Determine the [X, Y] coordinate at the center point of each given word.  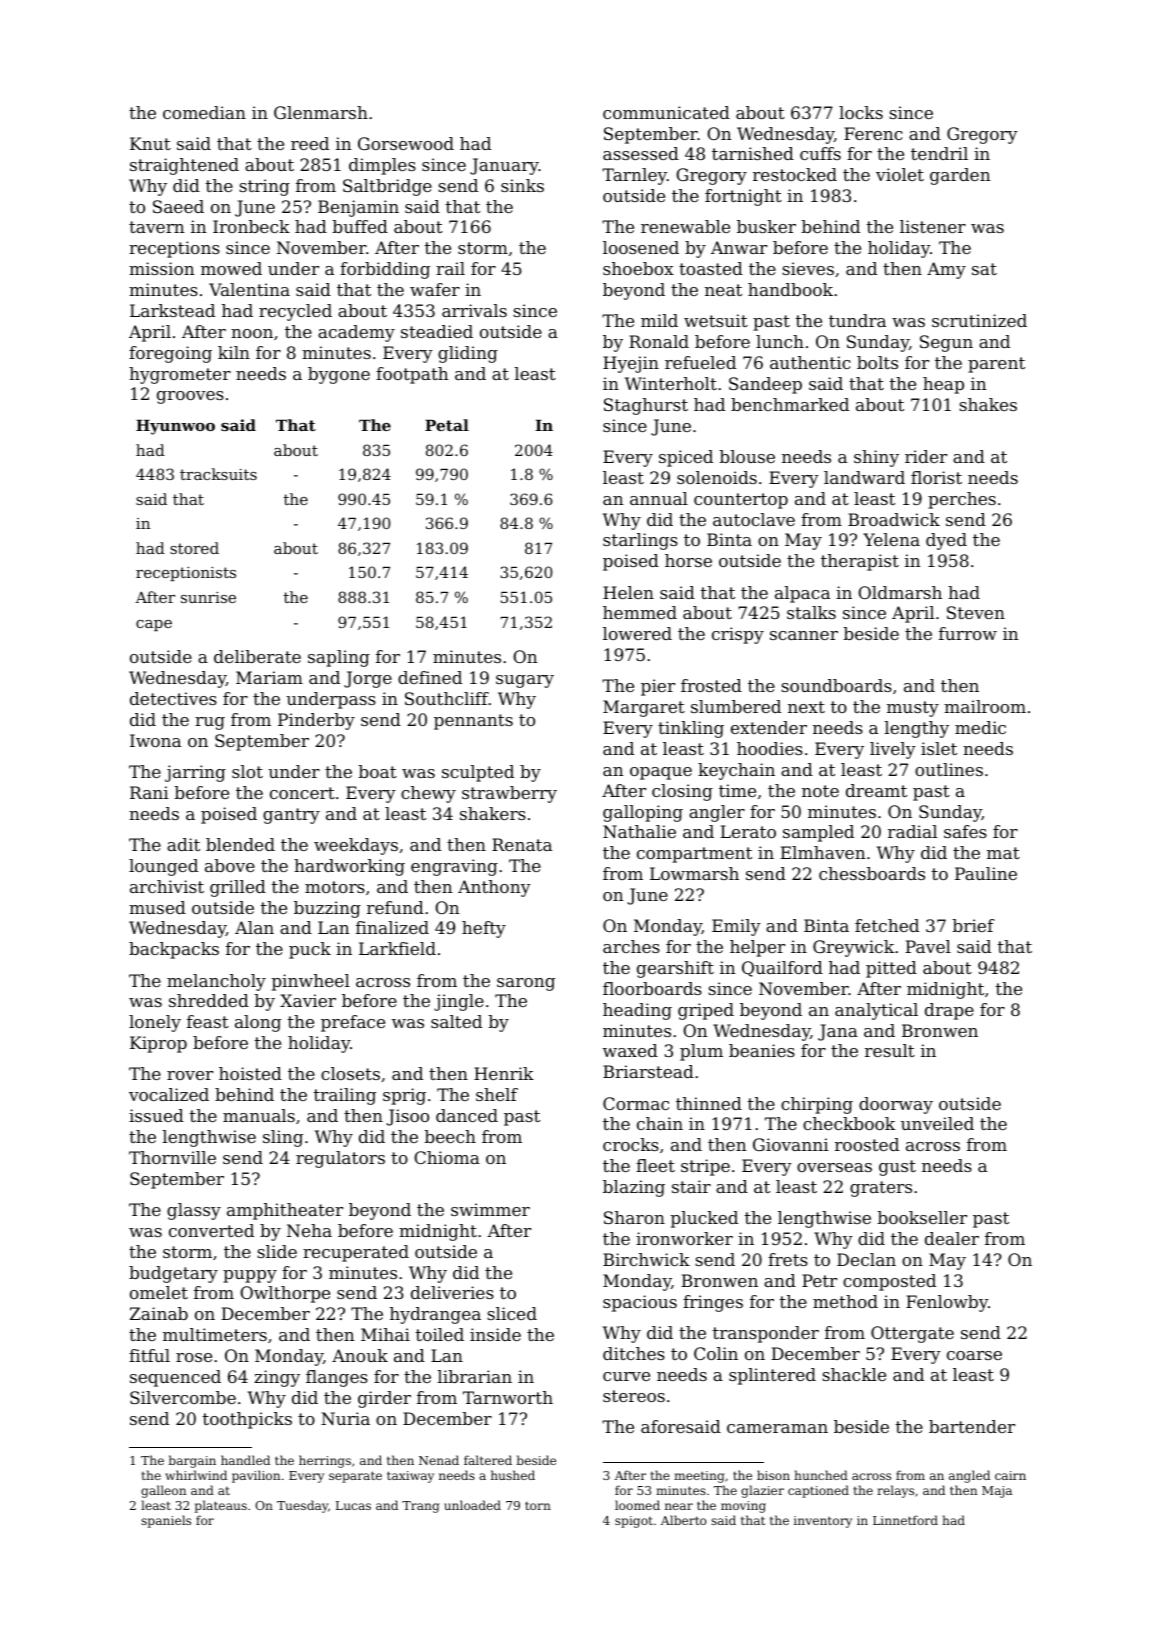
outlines [949, 769]
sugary [525, 681]
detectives [173, 698]
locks [861, 112]
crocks [631, 1144]
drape [949, 1011]
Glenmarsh [321, 112]
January [504, 166]
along [258, 1023]
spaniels [166, 1521]
